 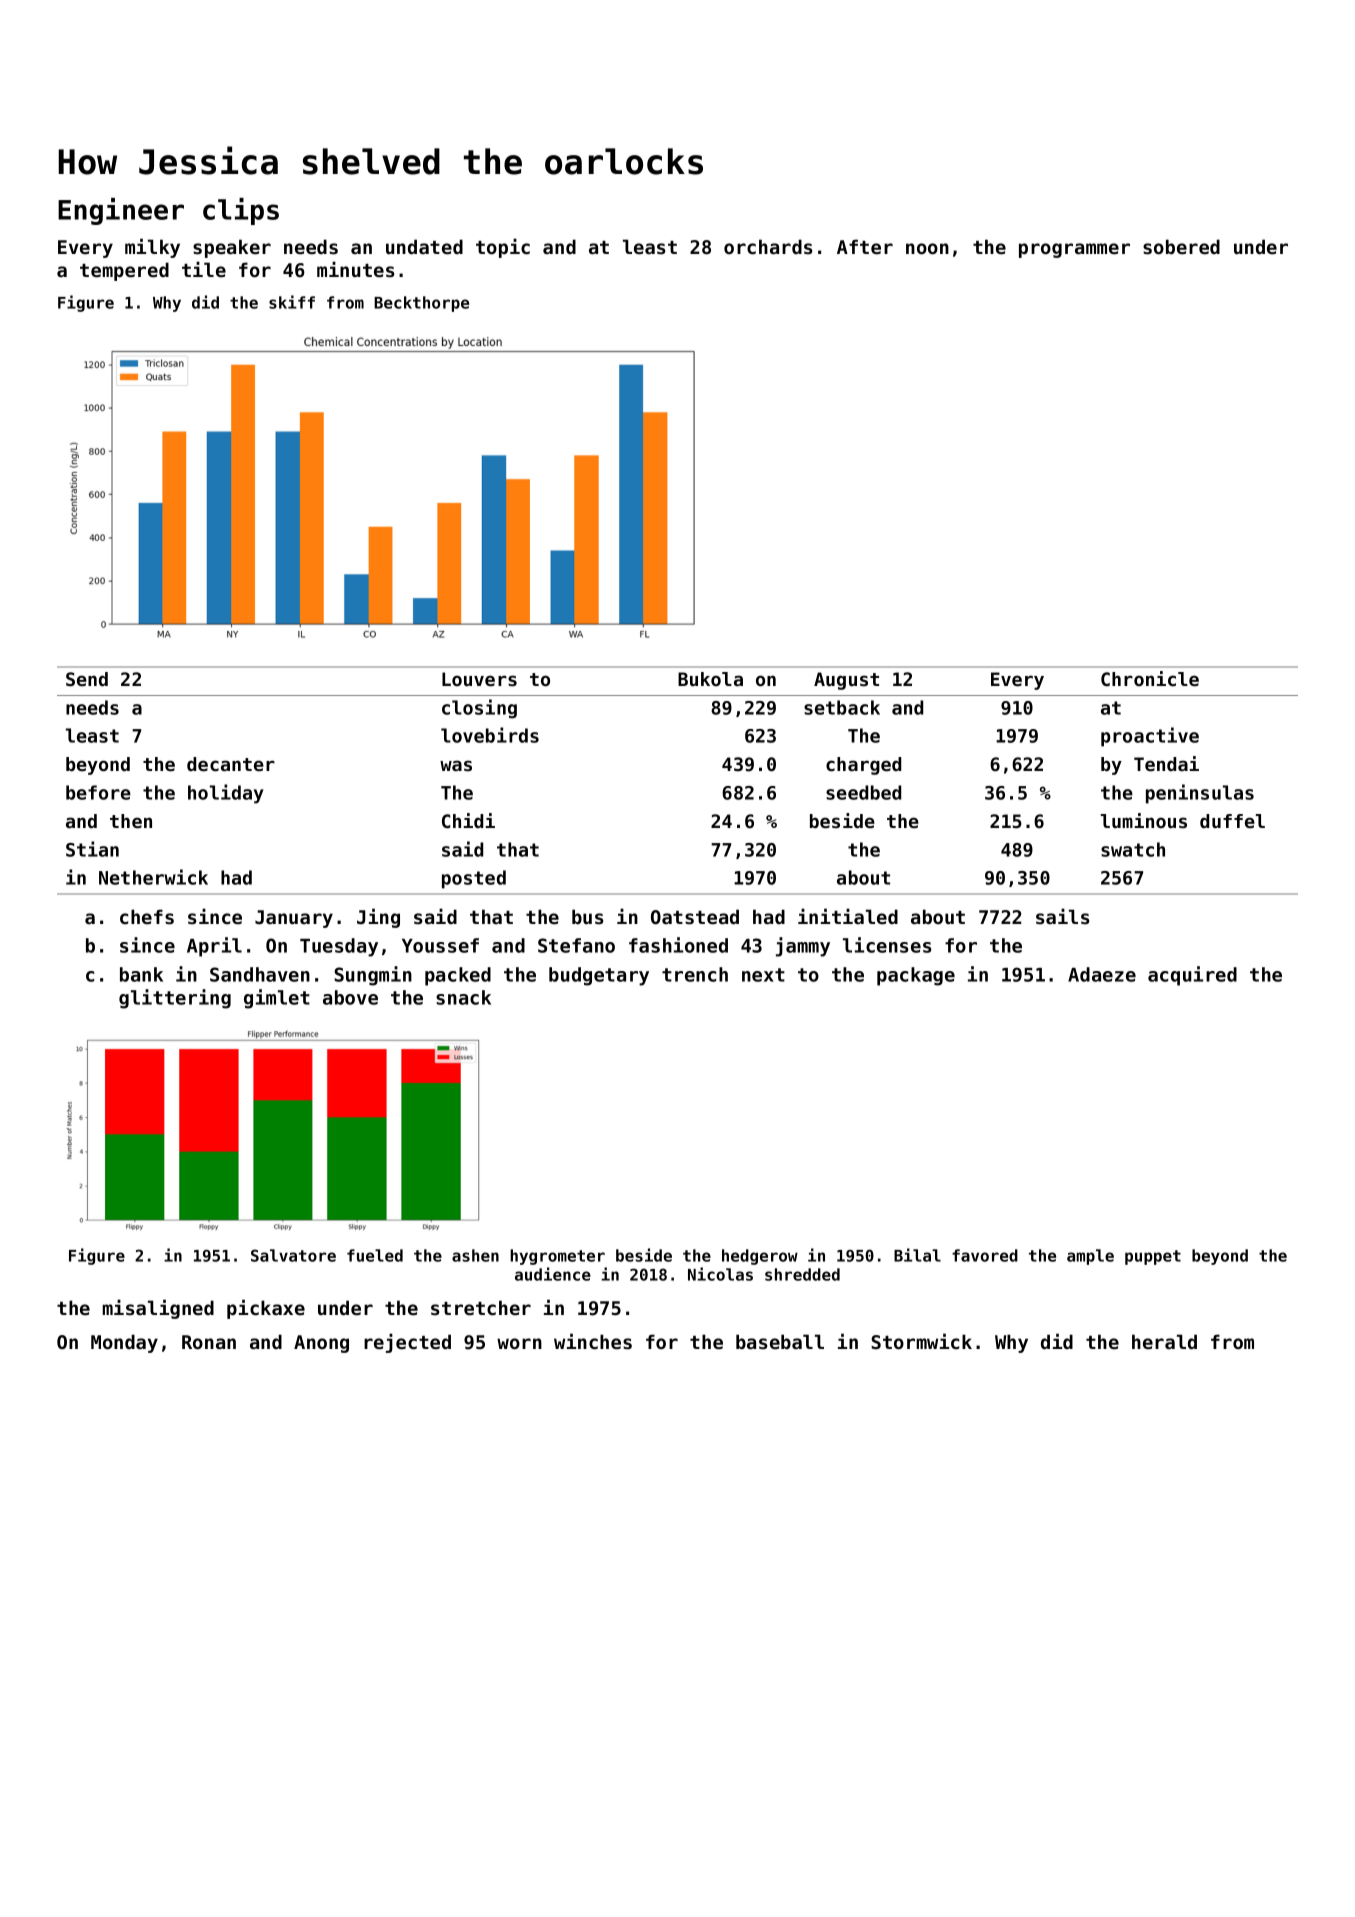 I want to click on Engineer, so click(x=121, y=211).
